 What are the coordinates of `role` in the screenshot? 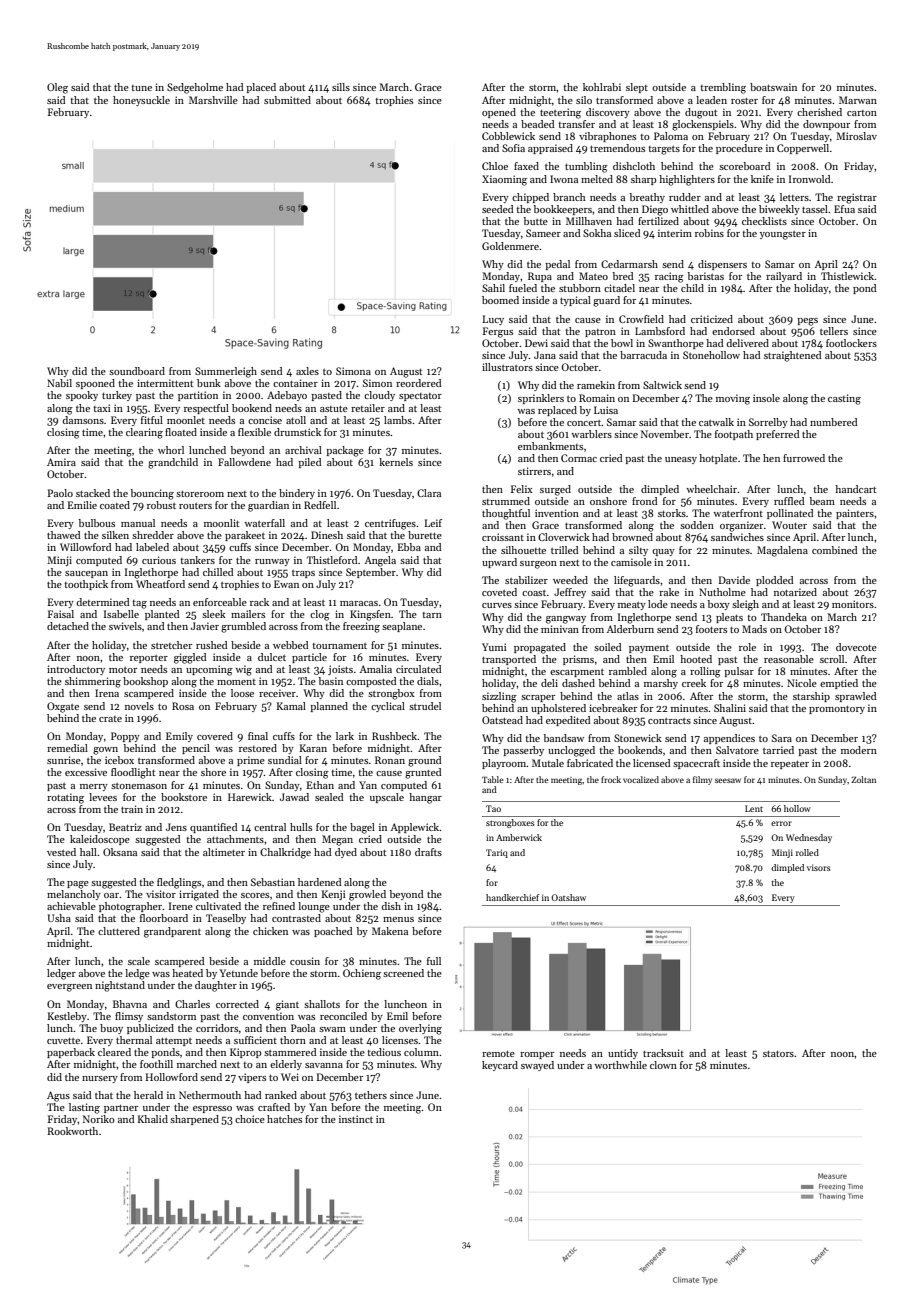 It's located at (747, 647).
